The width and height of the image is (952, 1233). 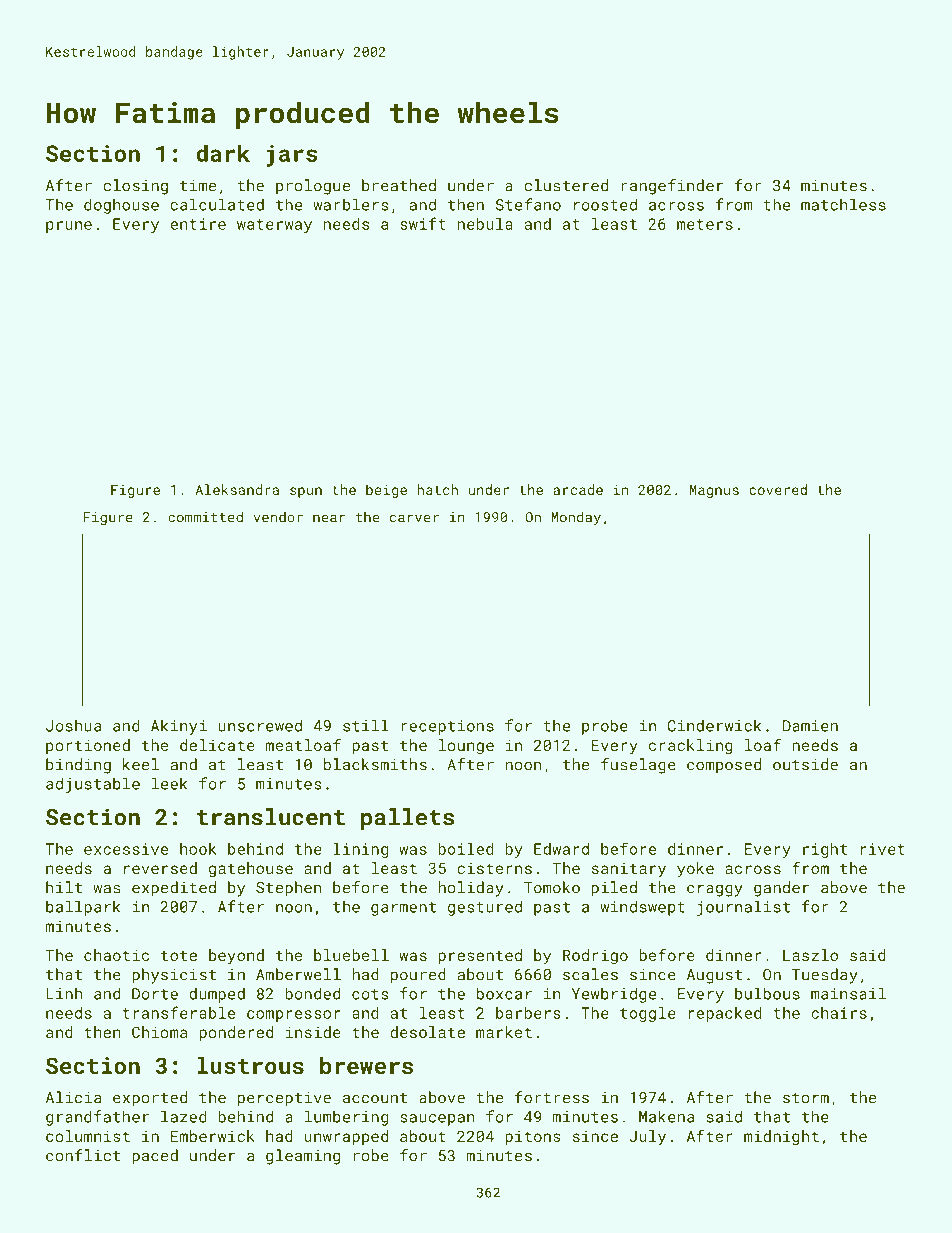 I want to click on expedited, so click(x=174, y=889).
